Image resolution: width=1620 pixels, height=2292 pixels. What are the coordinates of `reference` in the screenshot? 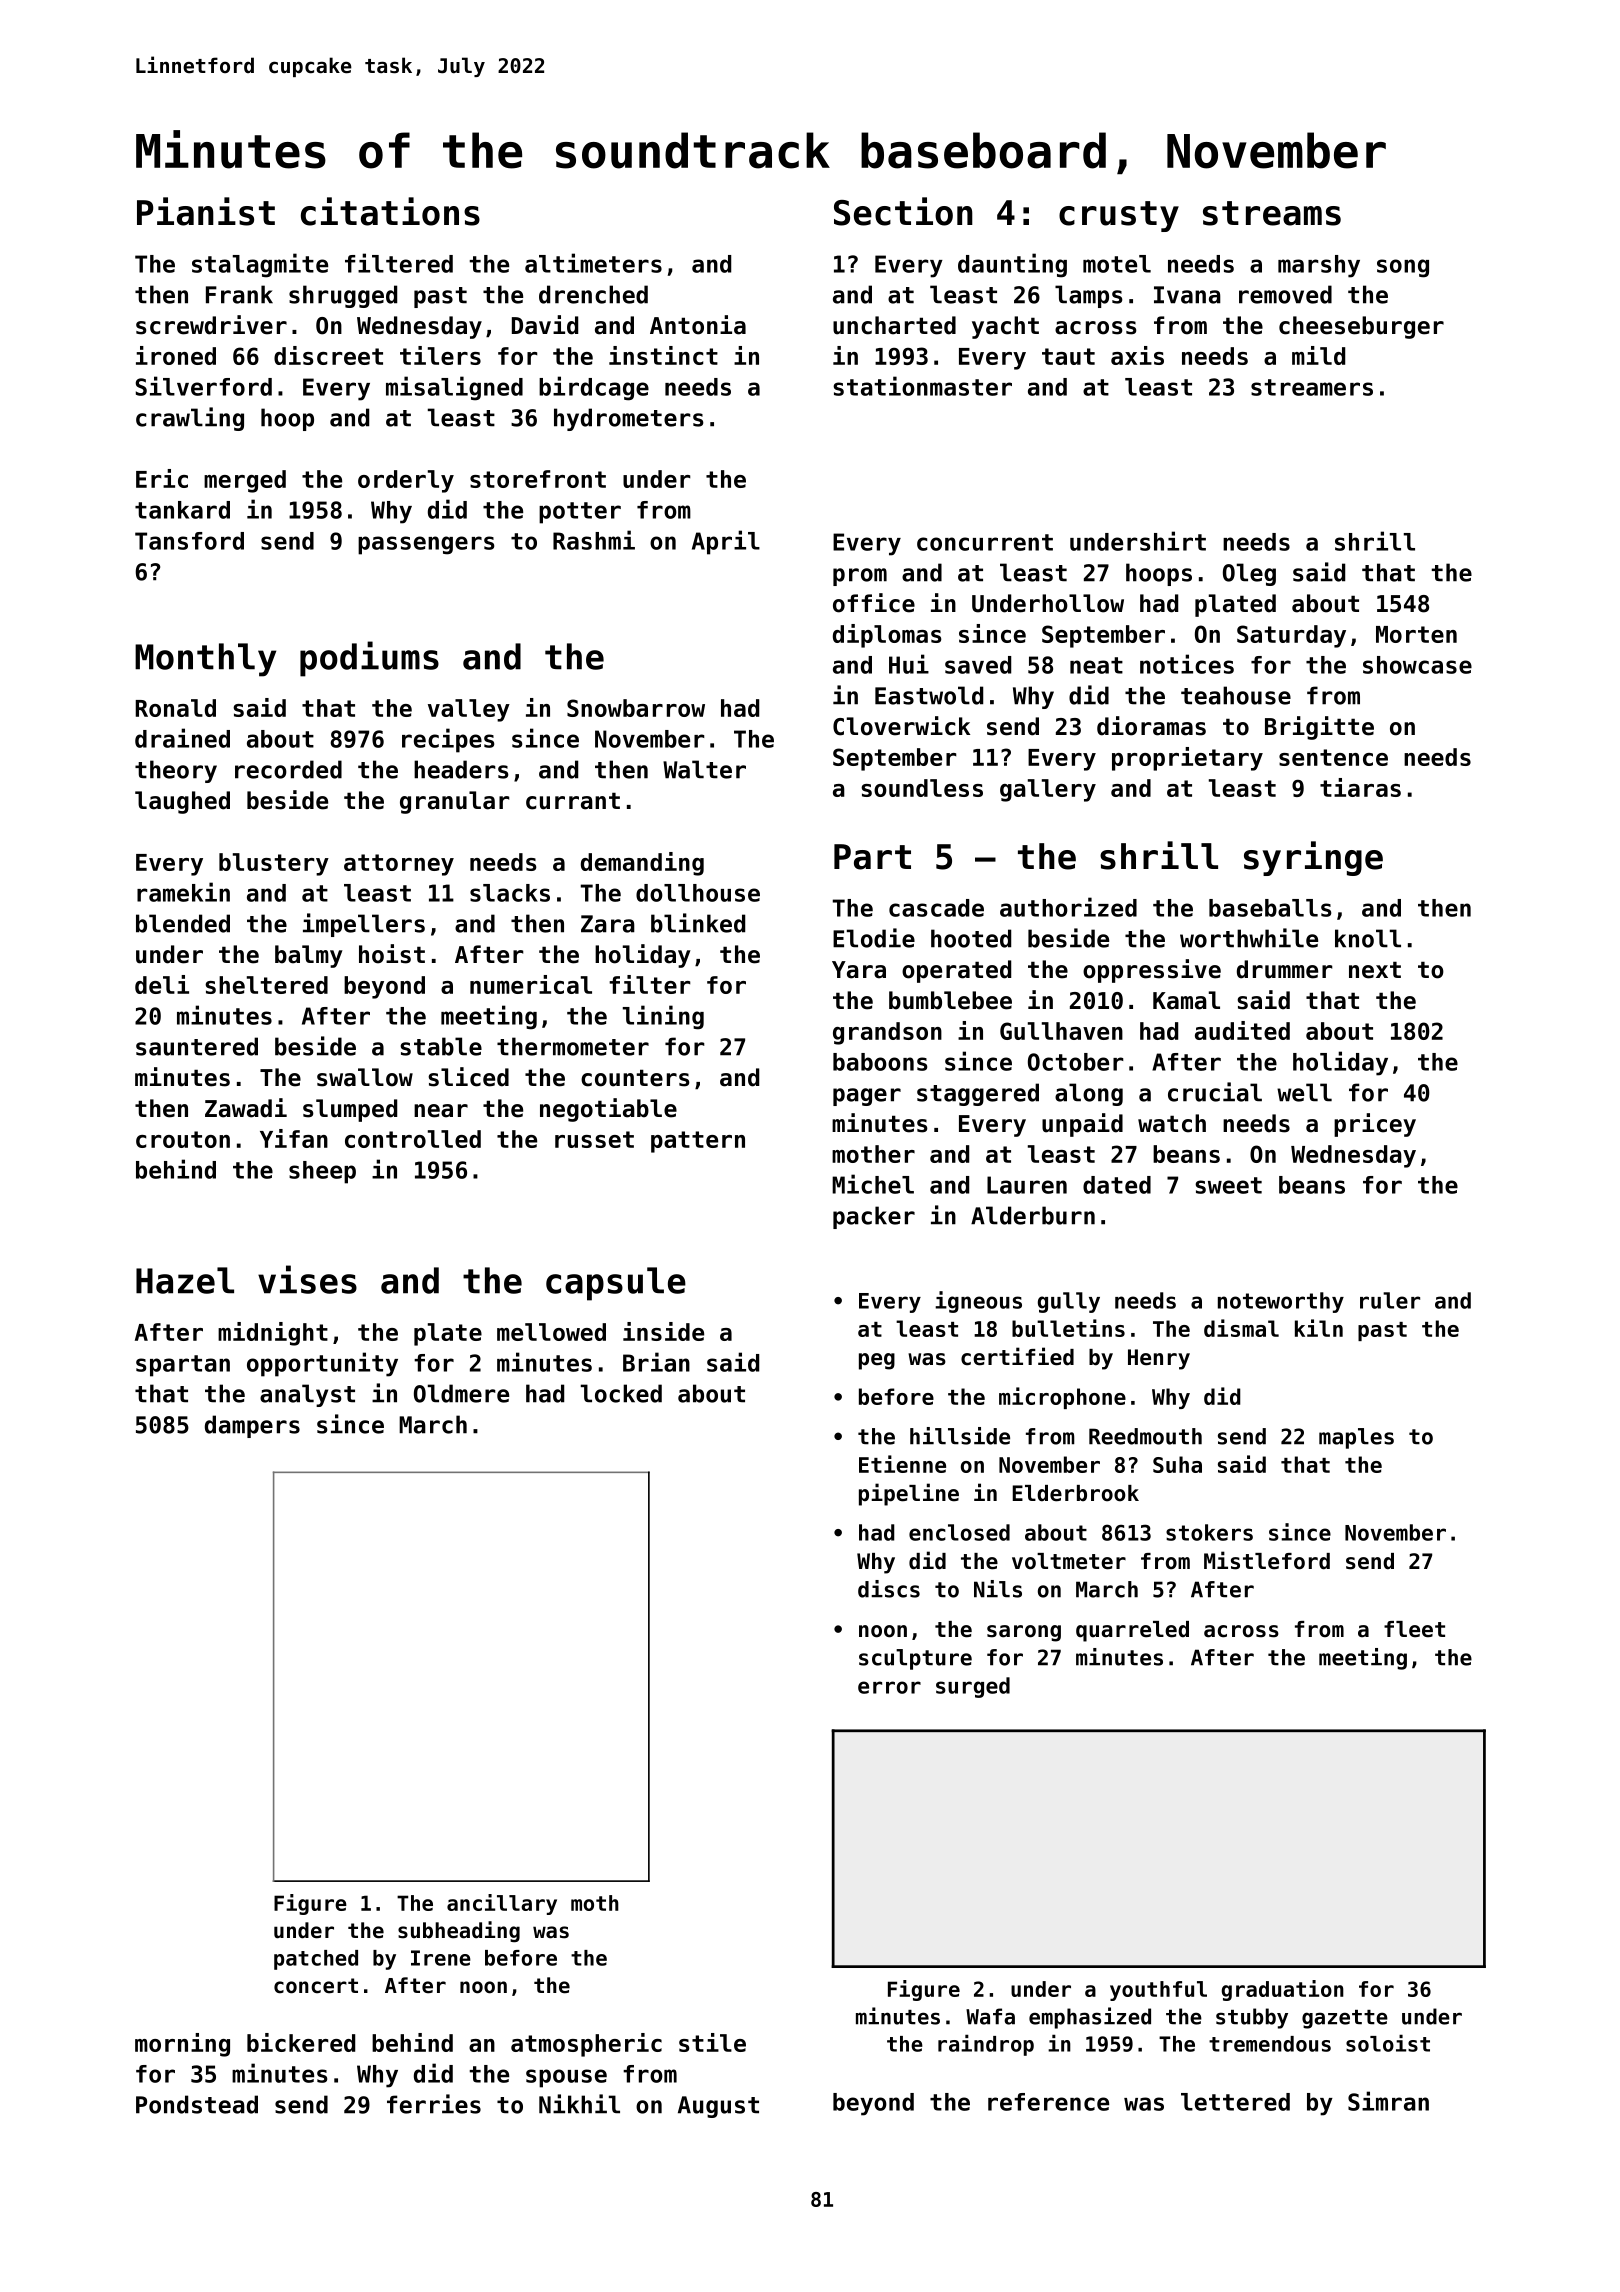 It's located at (1048, 2102).
